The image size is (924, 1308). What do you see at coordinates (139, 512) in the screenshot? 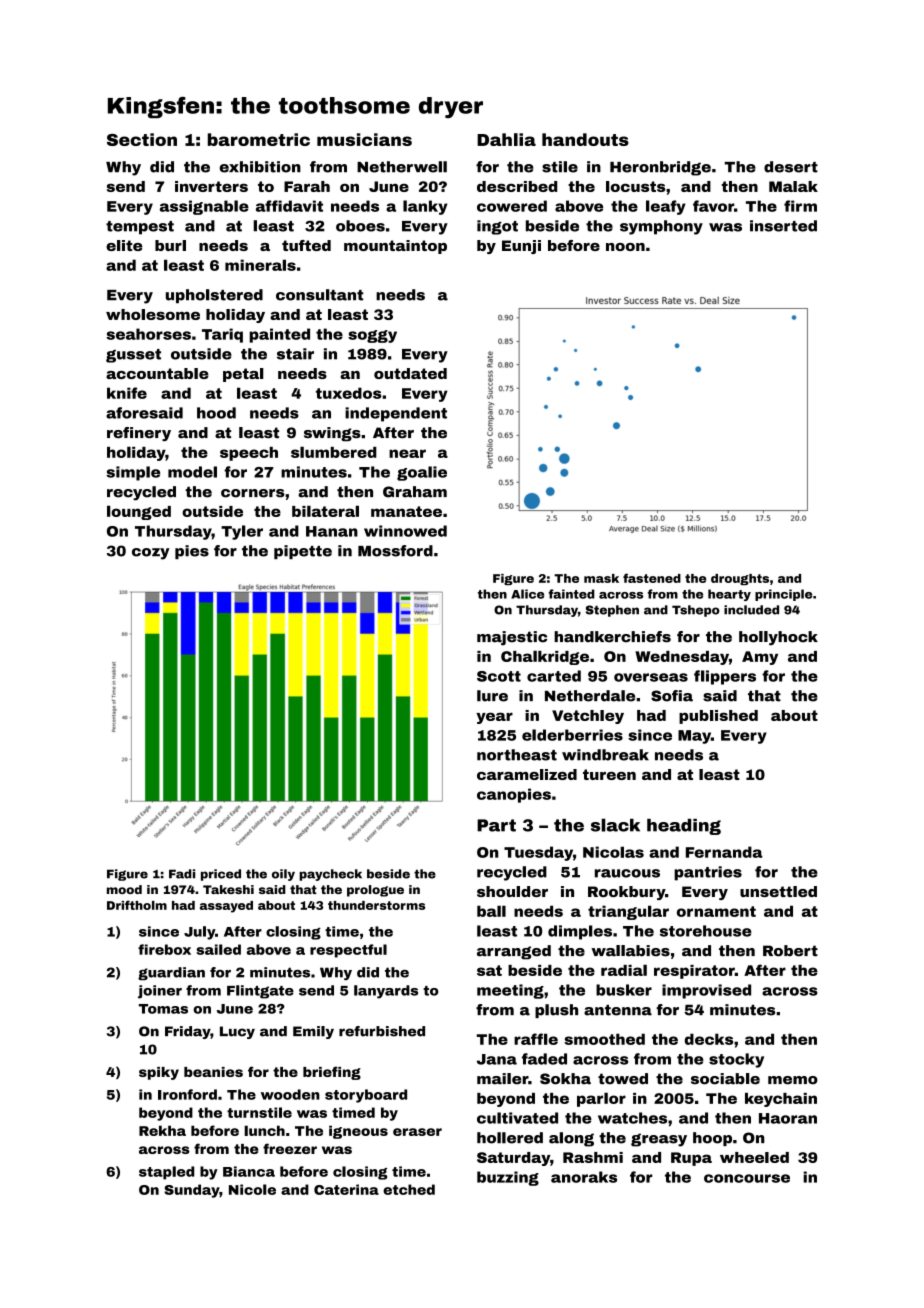
I see `lounged` at bounding box center [139, 512].
